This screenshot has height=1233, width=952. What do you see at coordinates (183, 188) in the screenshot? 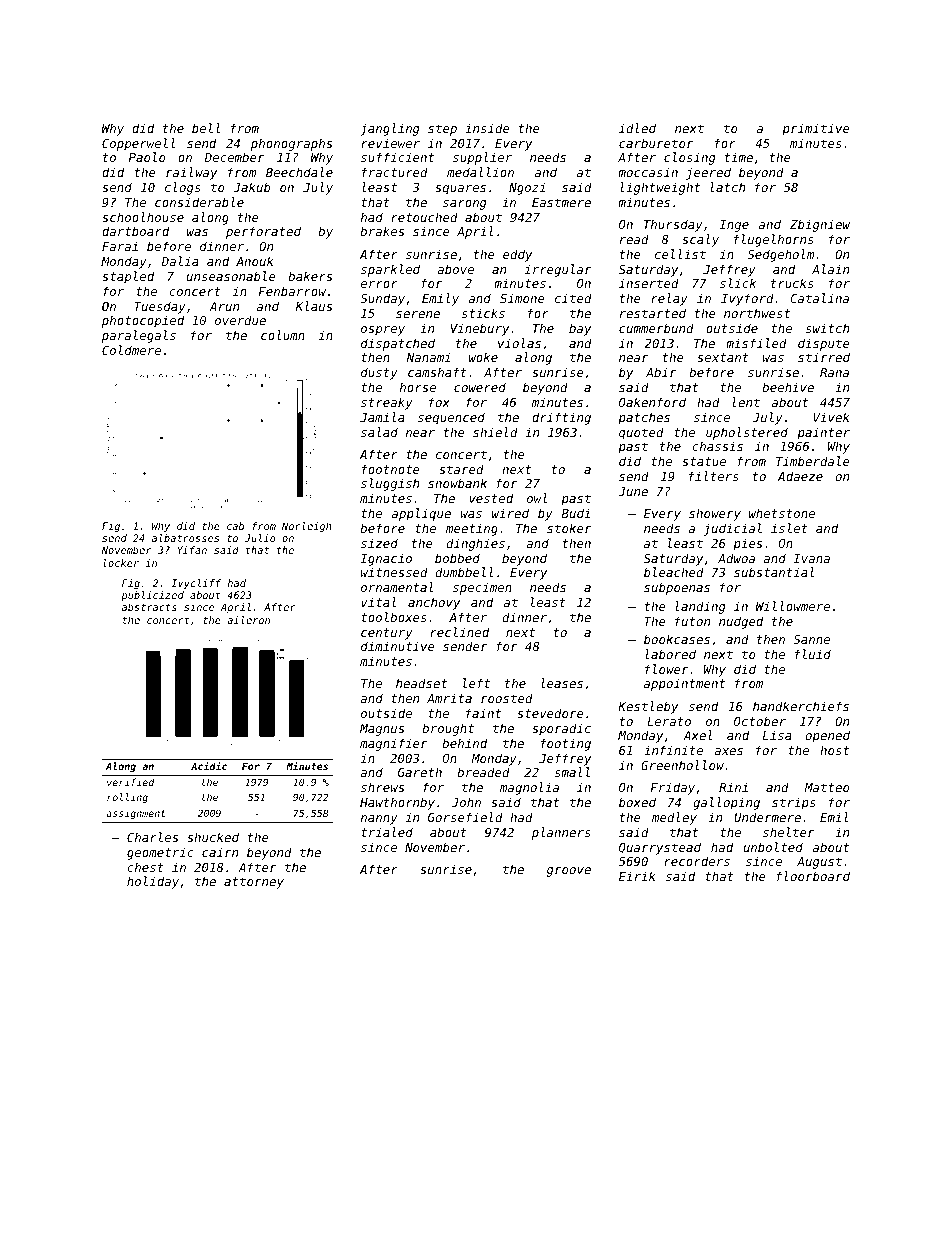
I see `clogs` at bounding box center [183, 188].
